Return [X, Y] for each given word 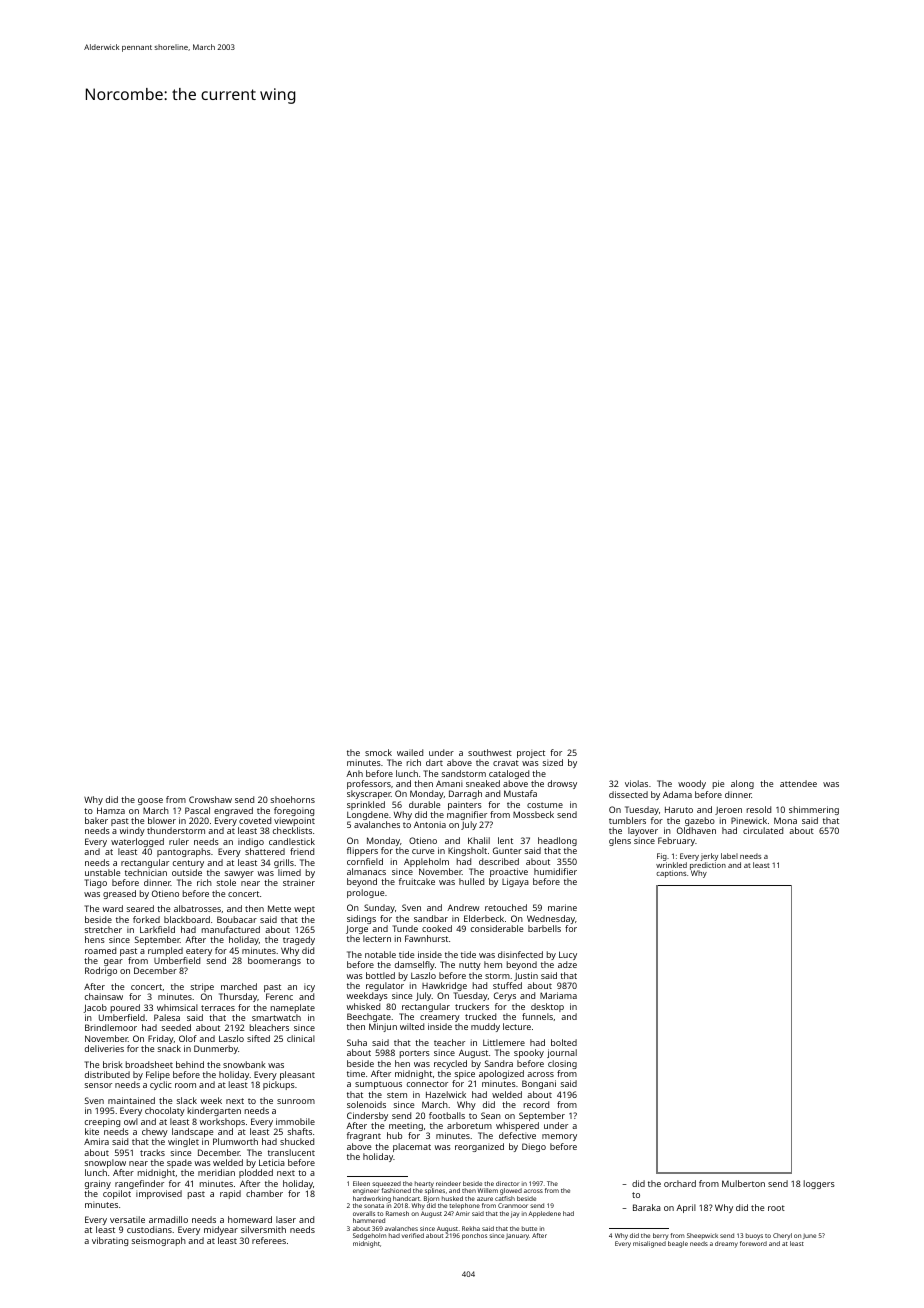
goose [150, 801]
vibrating [110, 1241]
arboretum [469, 1125]
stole [226, 882]
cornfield [365, 861]
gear [113, 962]
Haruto [679, 809]
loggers [819, 1184]
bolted [564, 1042]
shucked [297, 1141]
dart [434, 762]
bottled [380, 975]
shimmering [814, 810]
